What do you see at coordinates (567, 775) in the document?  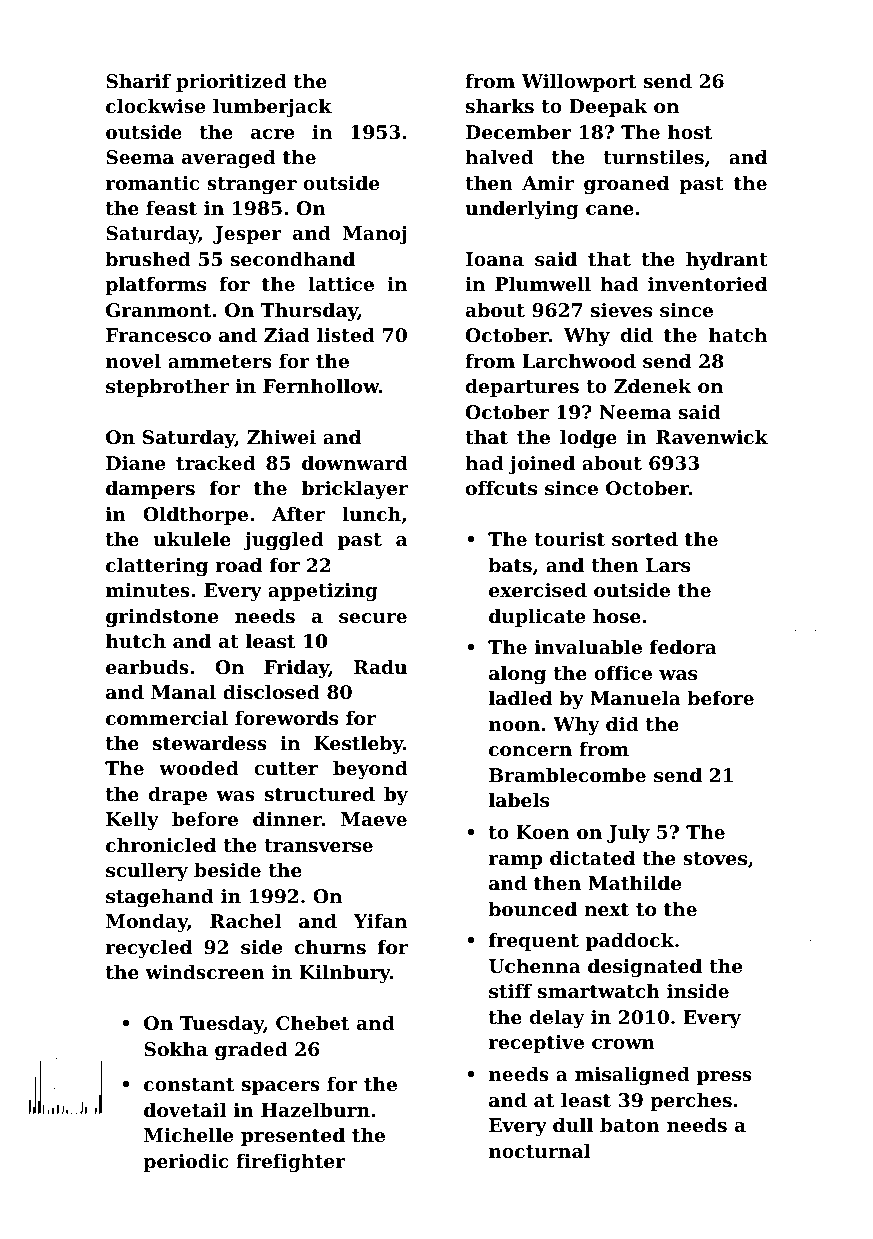 I see `Bramblecombe` at bounding box center [567, 775].
